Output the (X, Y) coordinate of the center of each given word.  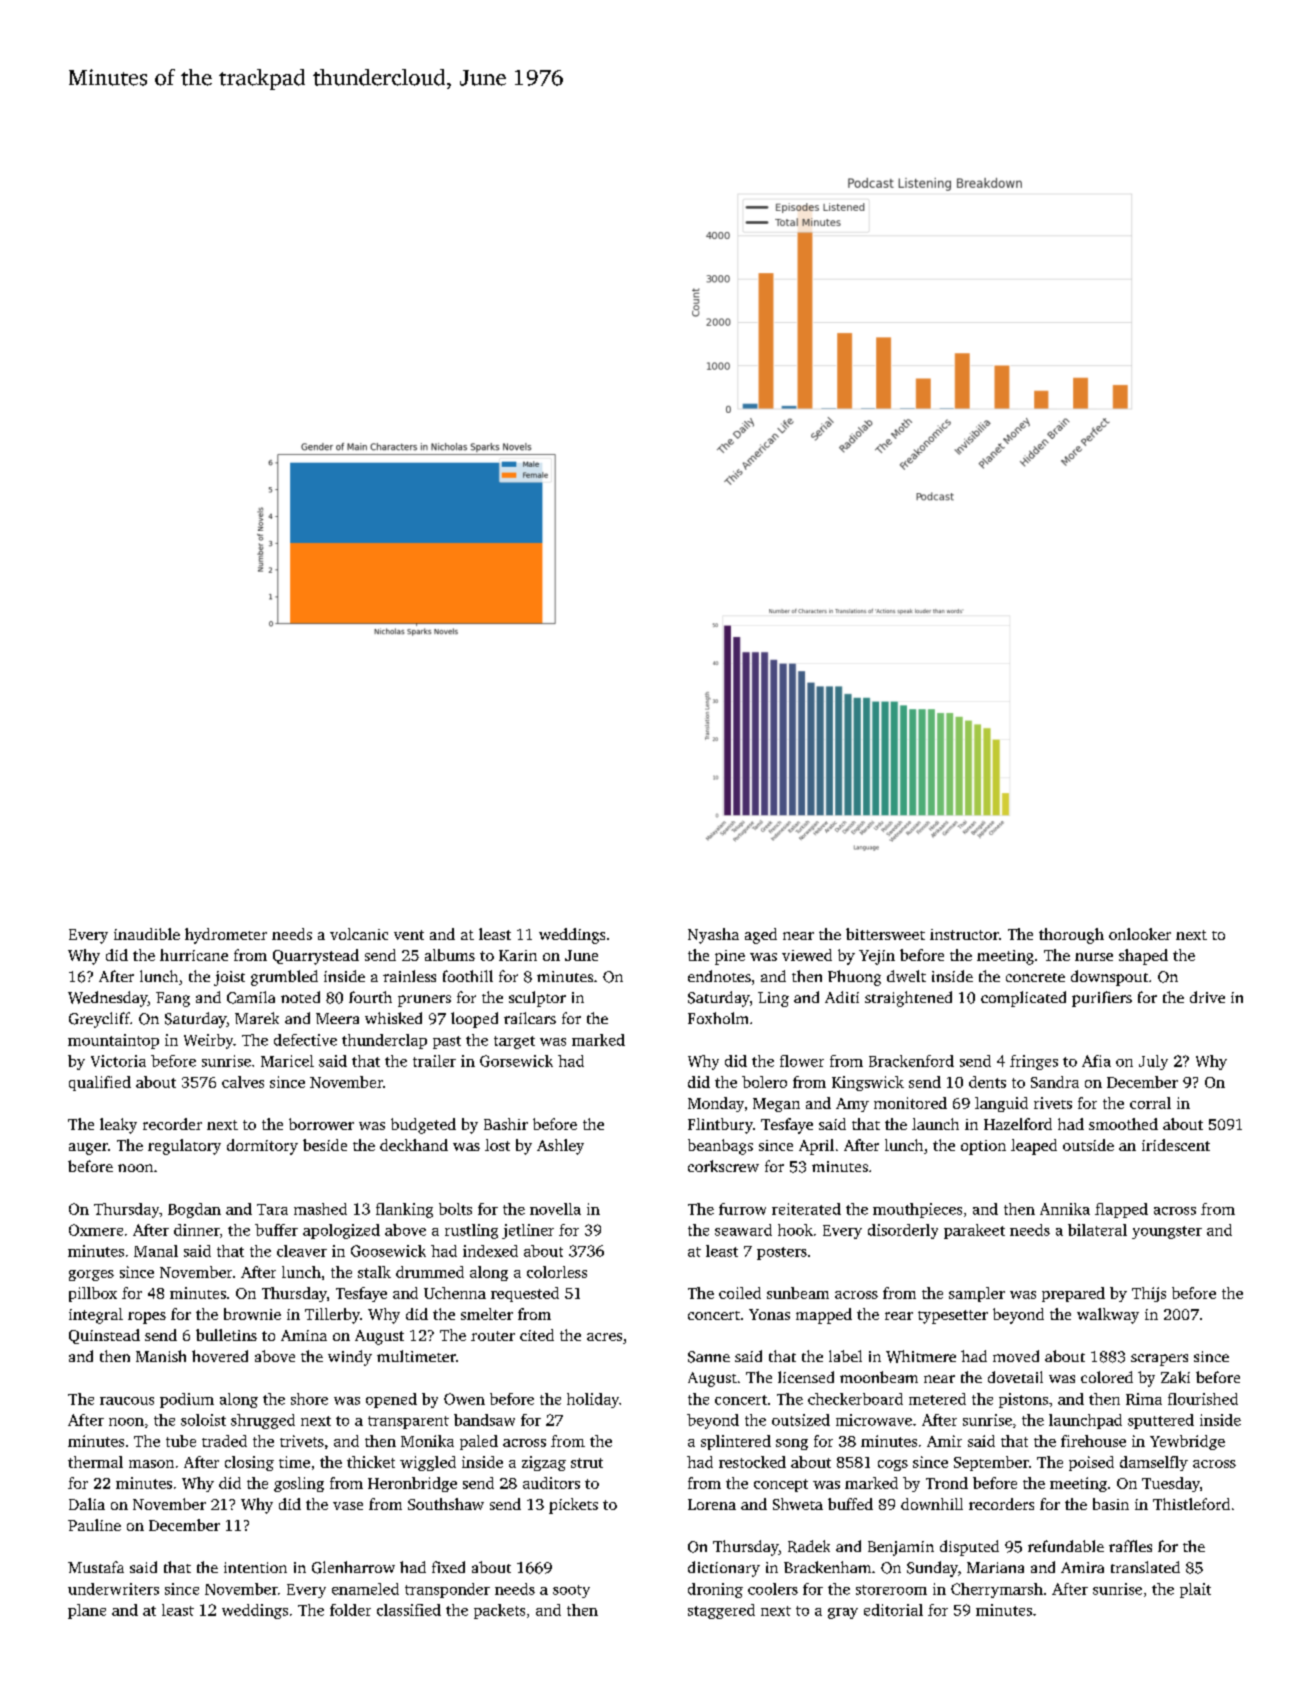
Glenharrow (353, 1567)
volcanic (359, 934)
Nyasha (713, 936)
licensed (806, 1377)
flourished (1203, 1399)
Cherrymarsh (997, 1590)
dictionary (724, 1569)
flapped (1121, 1210)
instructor (964, 934)
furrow (742, 1209)
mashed (320, 1209)
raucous (127, 1401)
